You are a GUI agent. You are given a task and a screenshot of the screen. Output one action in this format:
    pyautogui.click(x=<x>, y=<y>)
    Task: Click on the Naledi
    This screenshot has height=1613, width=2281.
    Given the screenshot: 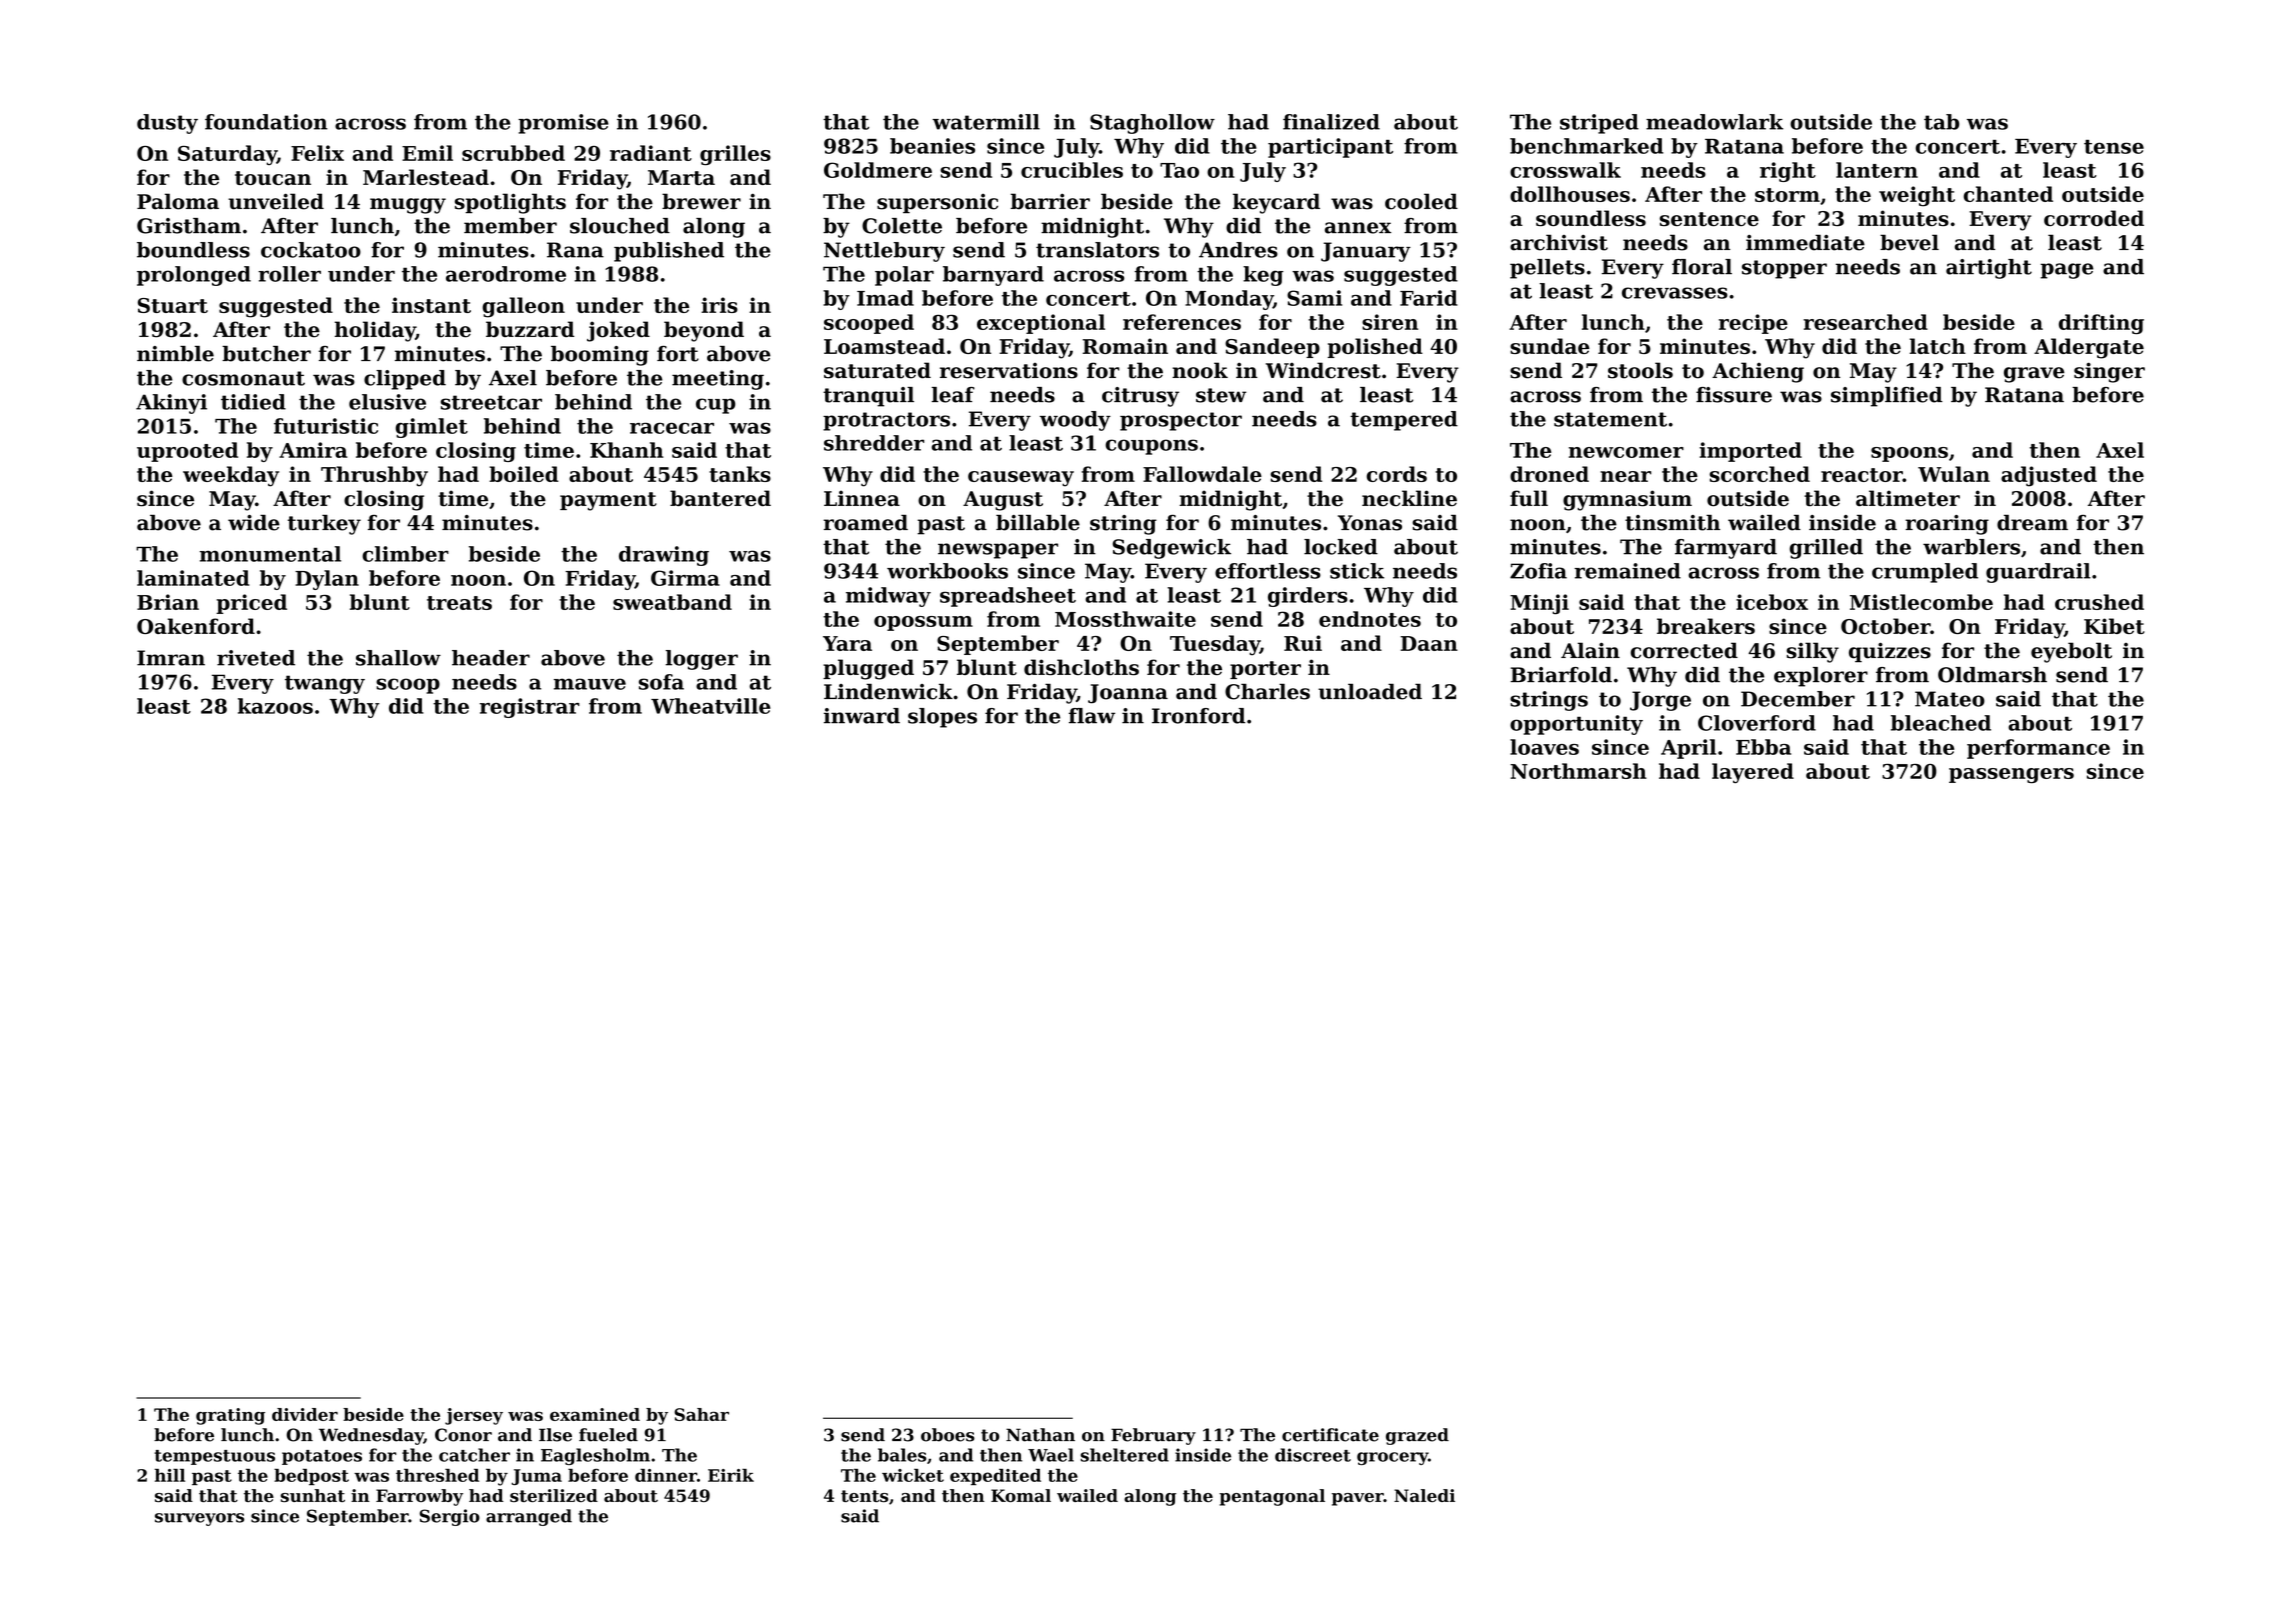 What is the action you would take?
    pyautogui.click(x=1424, y=1495)
